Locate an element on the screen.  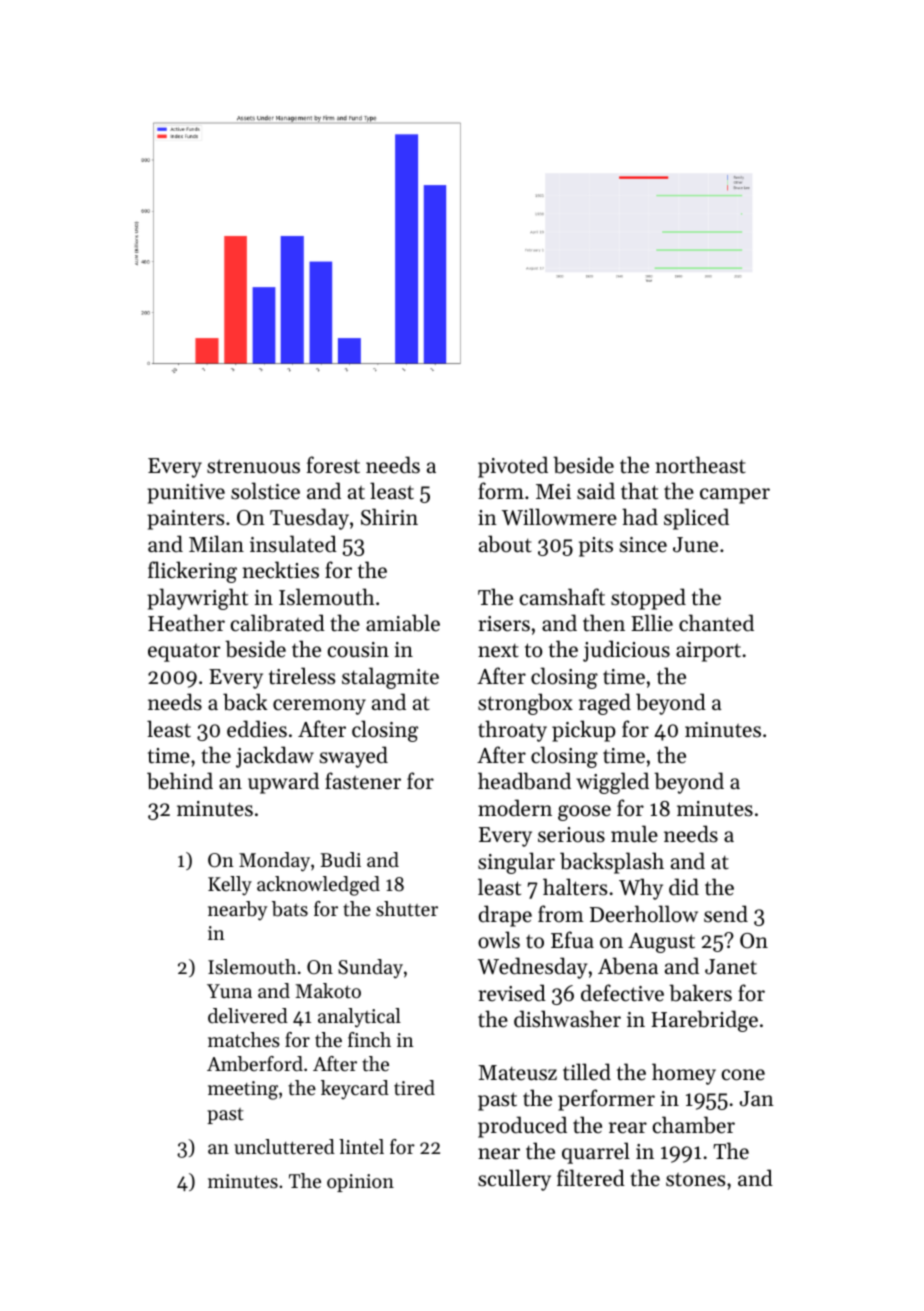
uncluttered is located at coordinates (284, 1147).
